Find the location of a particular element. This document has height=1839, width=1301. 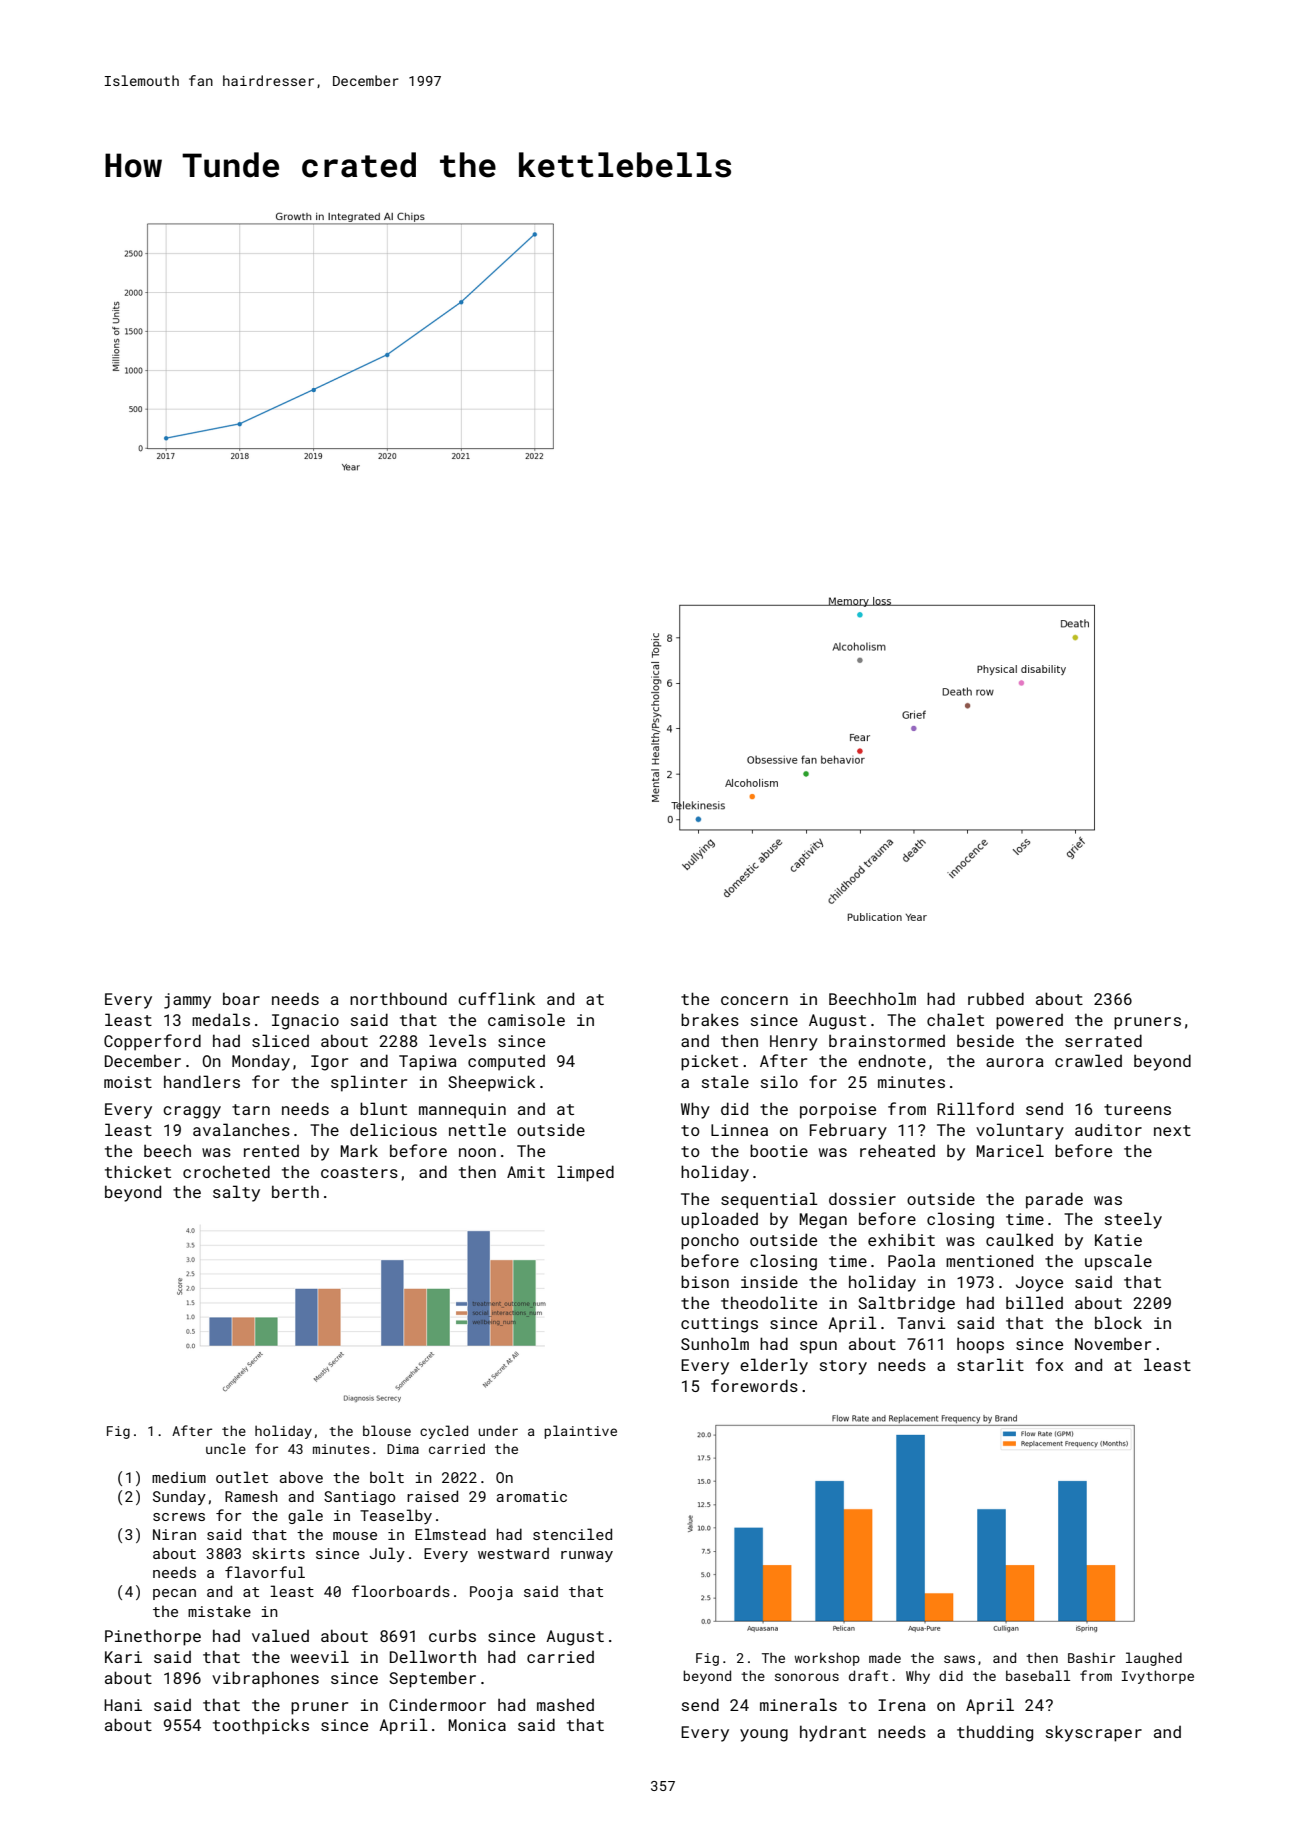

vibraphones is located at coordinates (265, 1679).
